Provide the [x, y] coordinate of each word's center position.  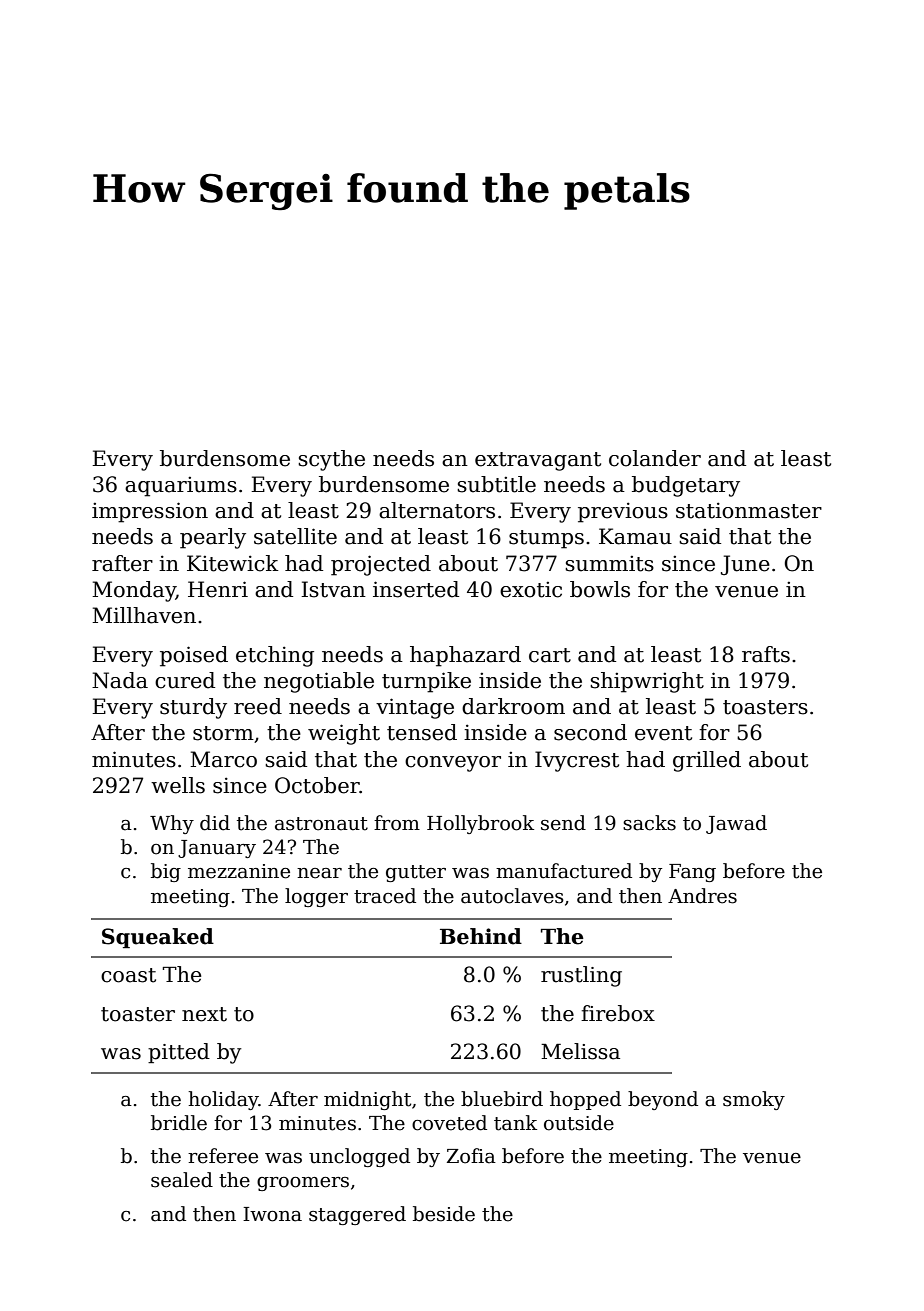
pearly [213, 538]
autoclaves [512, 896]
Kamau [635, 536]
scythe [331, 460]
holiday [223, 1100]
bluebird [502, 1099]
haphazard [465, 656]
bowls [600, 589]
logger [316, 897]
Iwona [272, 1214]
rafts [766, 654]
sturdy [193, 708]
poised [194, 656]
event [663, 733]
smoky [754, 1100]
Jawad [736, 824]
